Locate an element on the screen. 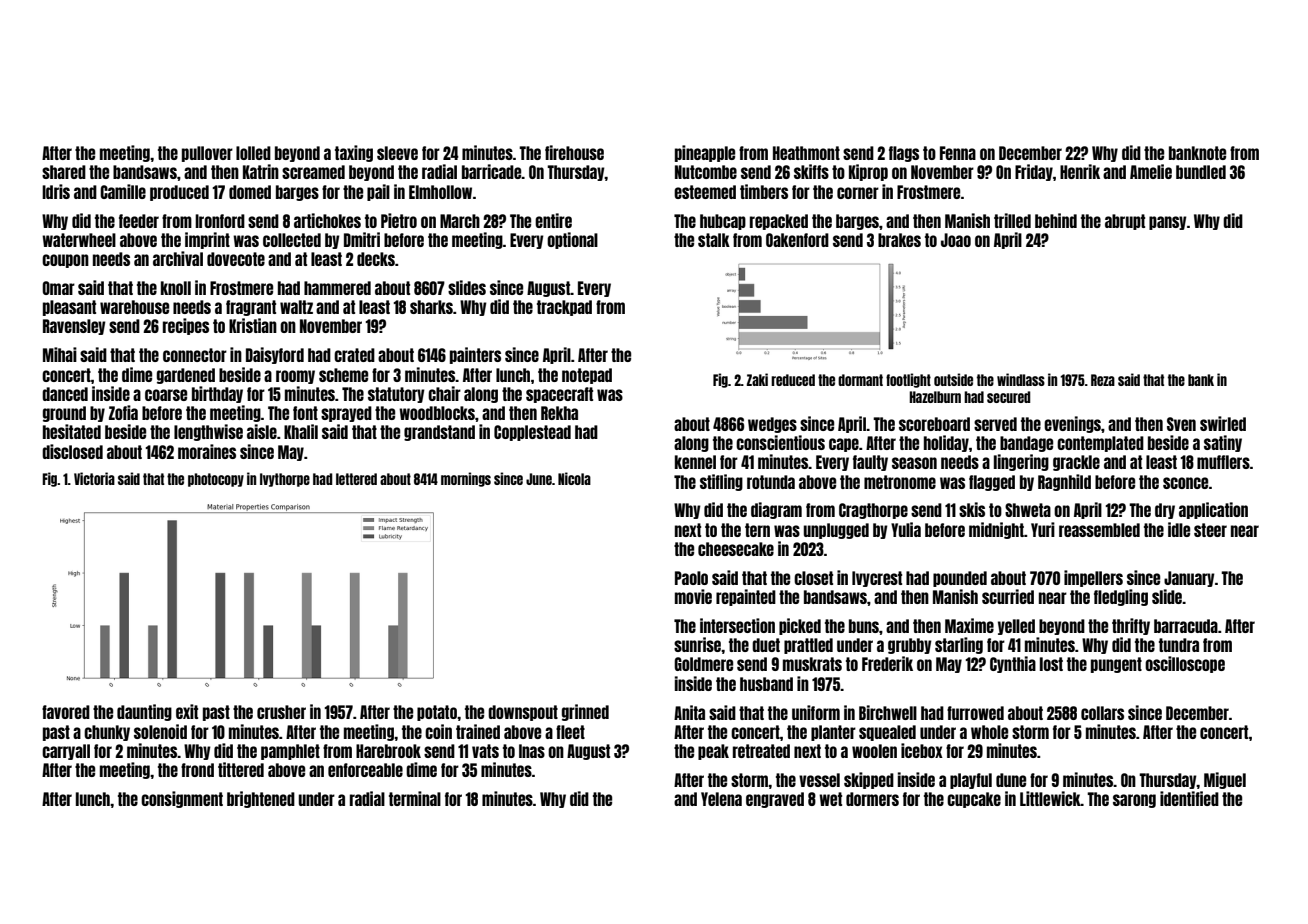 This screenshot has height=924, width=1308. artichokes is located at coordinates (327, 220).
